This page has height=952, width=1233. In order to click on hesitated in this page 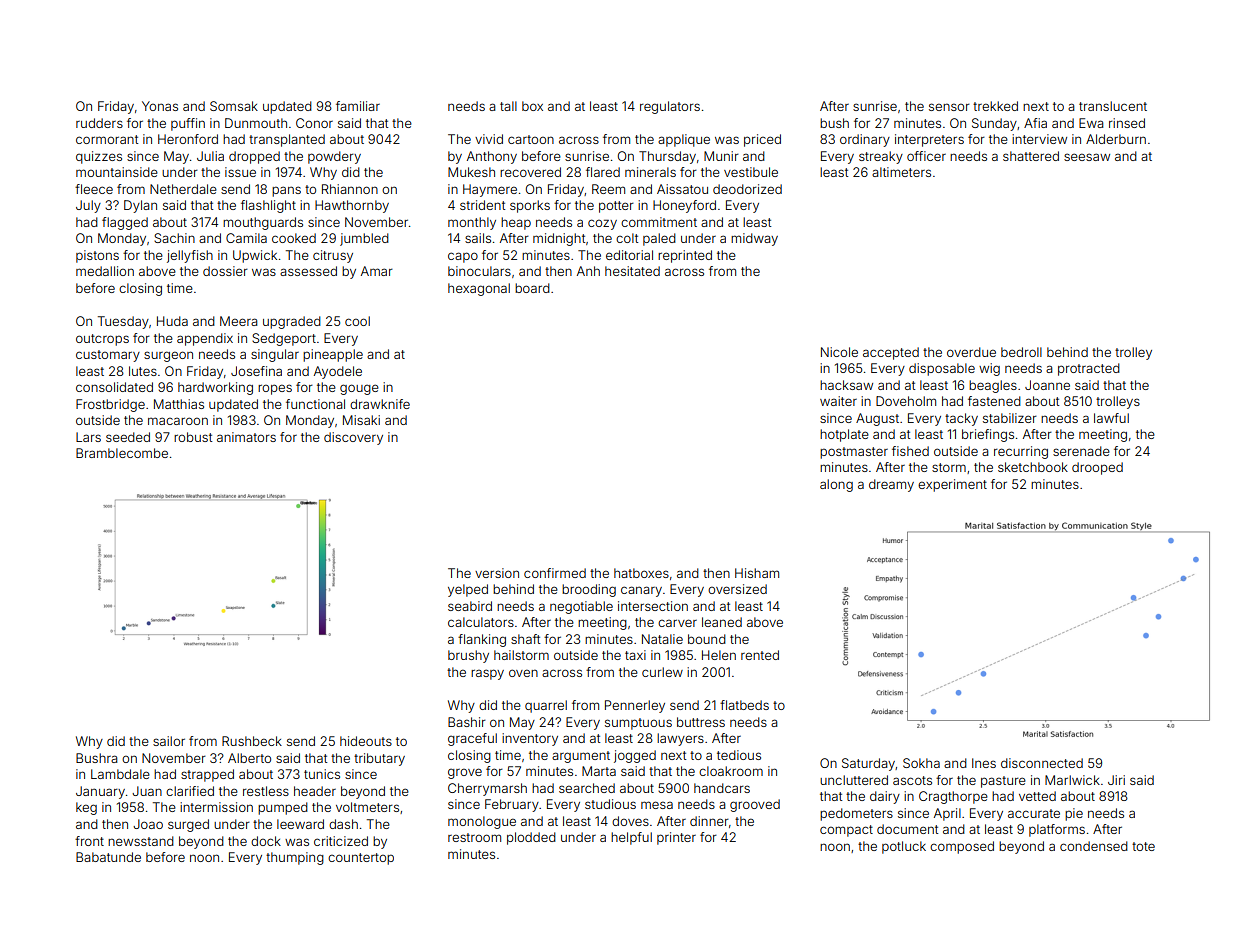, I will do `click(632, 271)`.
